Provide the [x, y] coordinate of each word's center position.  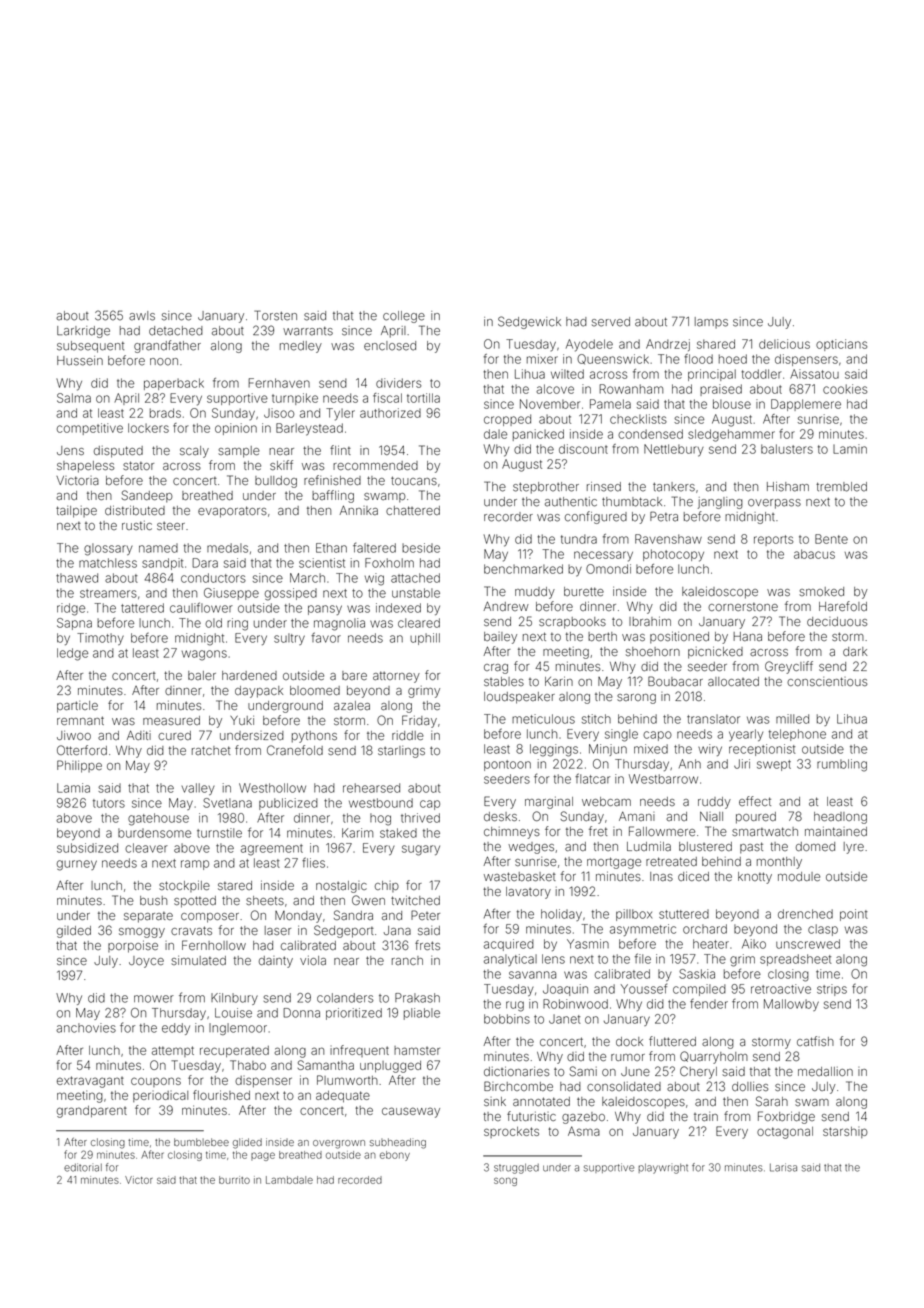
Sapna [74, 624]
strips [832, 990]
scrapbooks [572, 623]
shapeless [85, 467]
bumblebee [201, 1142]
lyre [854, 848]
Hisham [788, 487]
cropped [507, 420]
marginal [549, 802]
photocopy [673, 555]
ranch [407, 960]
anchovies [86, 1028]
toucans [414, 480]
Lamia [73, 788]
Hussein [80, 361]
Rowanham [631, 389]
